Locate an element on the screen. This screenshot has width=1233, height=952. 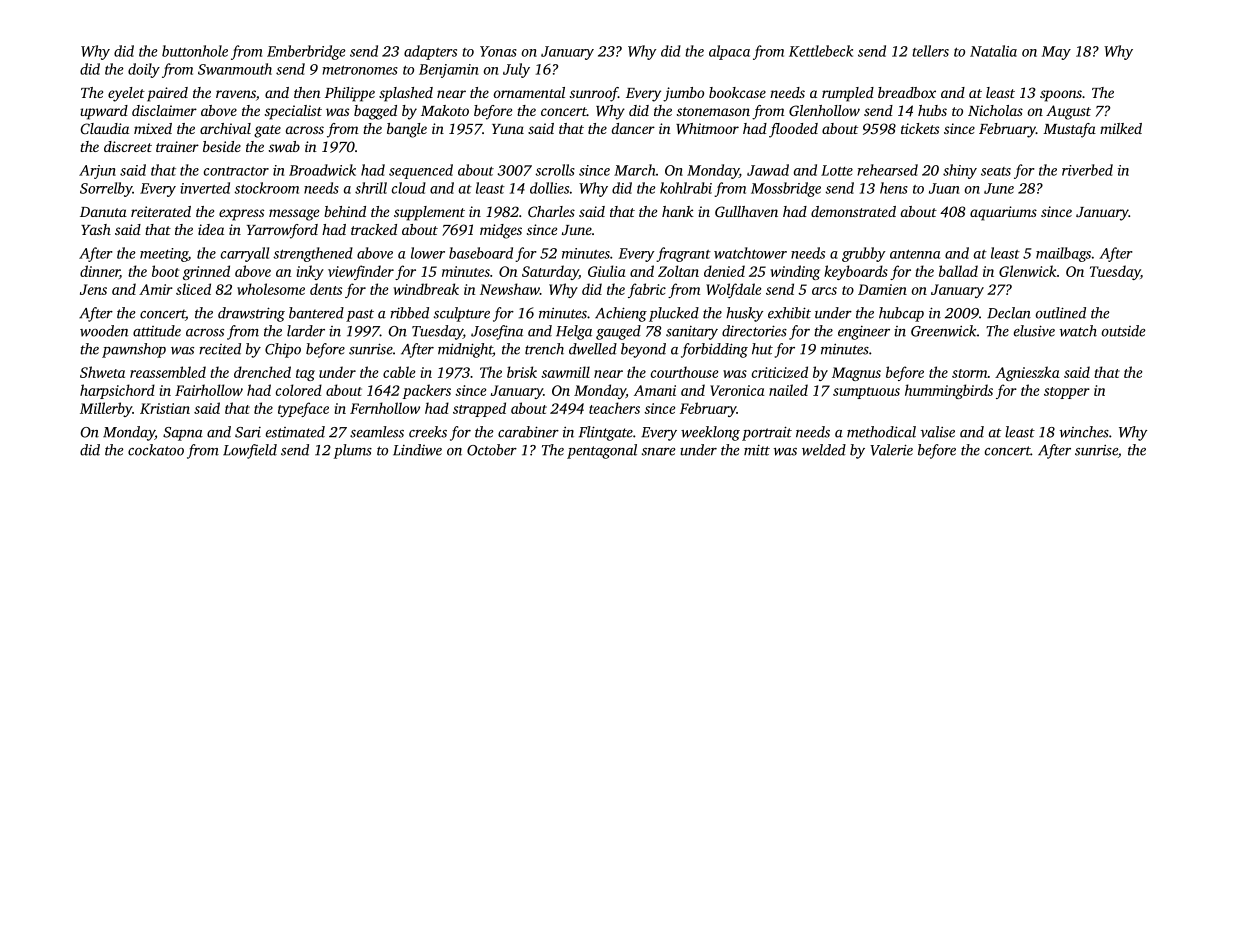
kohlrabi is located at coordinates (686, 188).
